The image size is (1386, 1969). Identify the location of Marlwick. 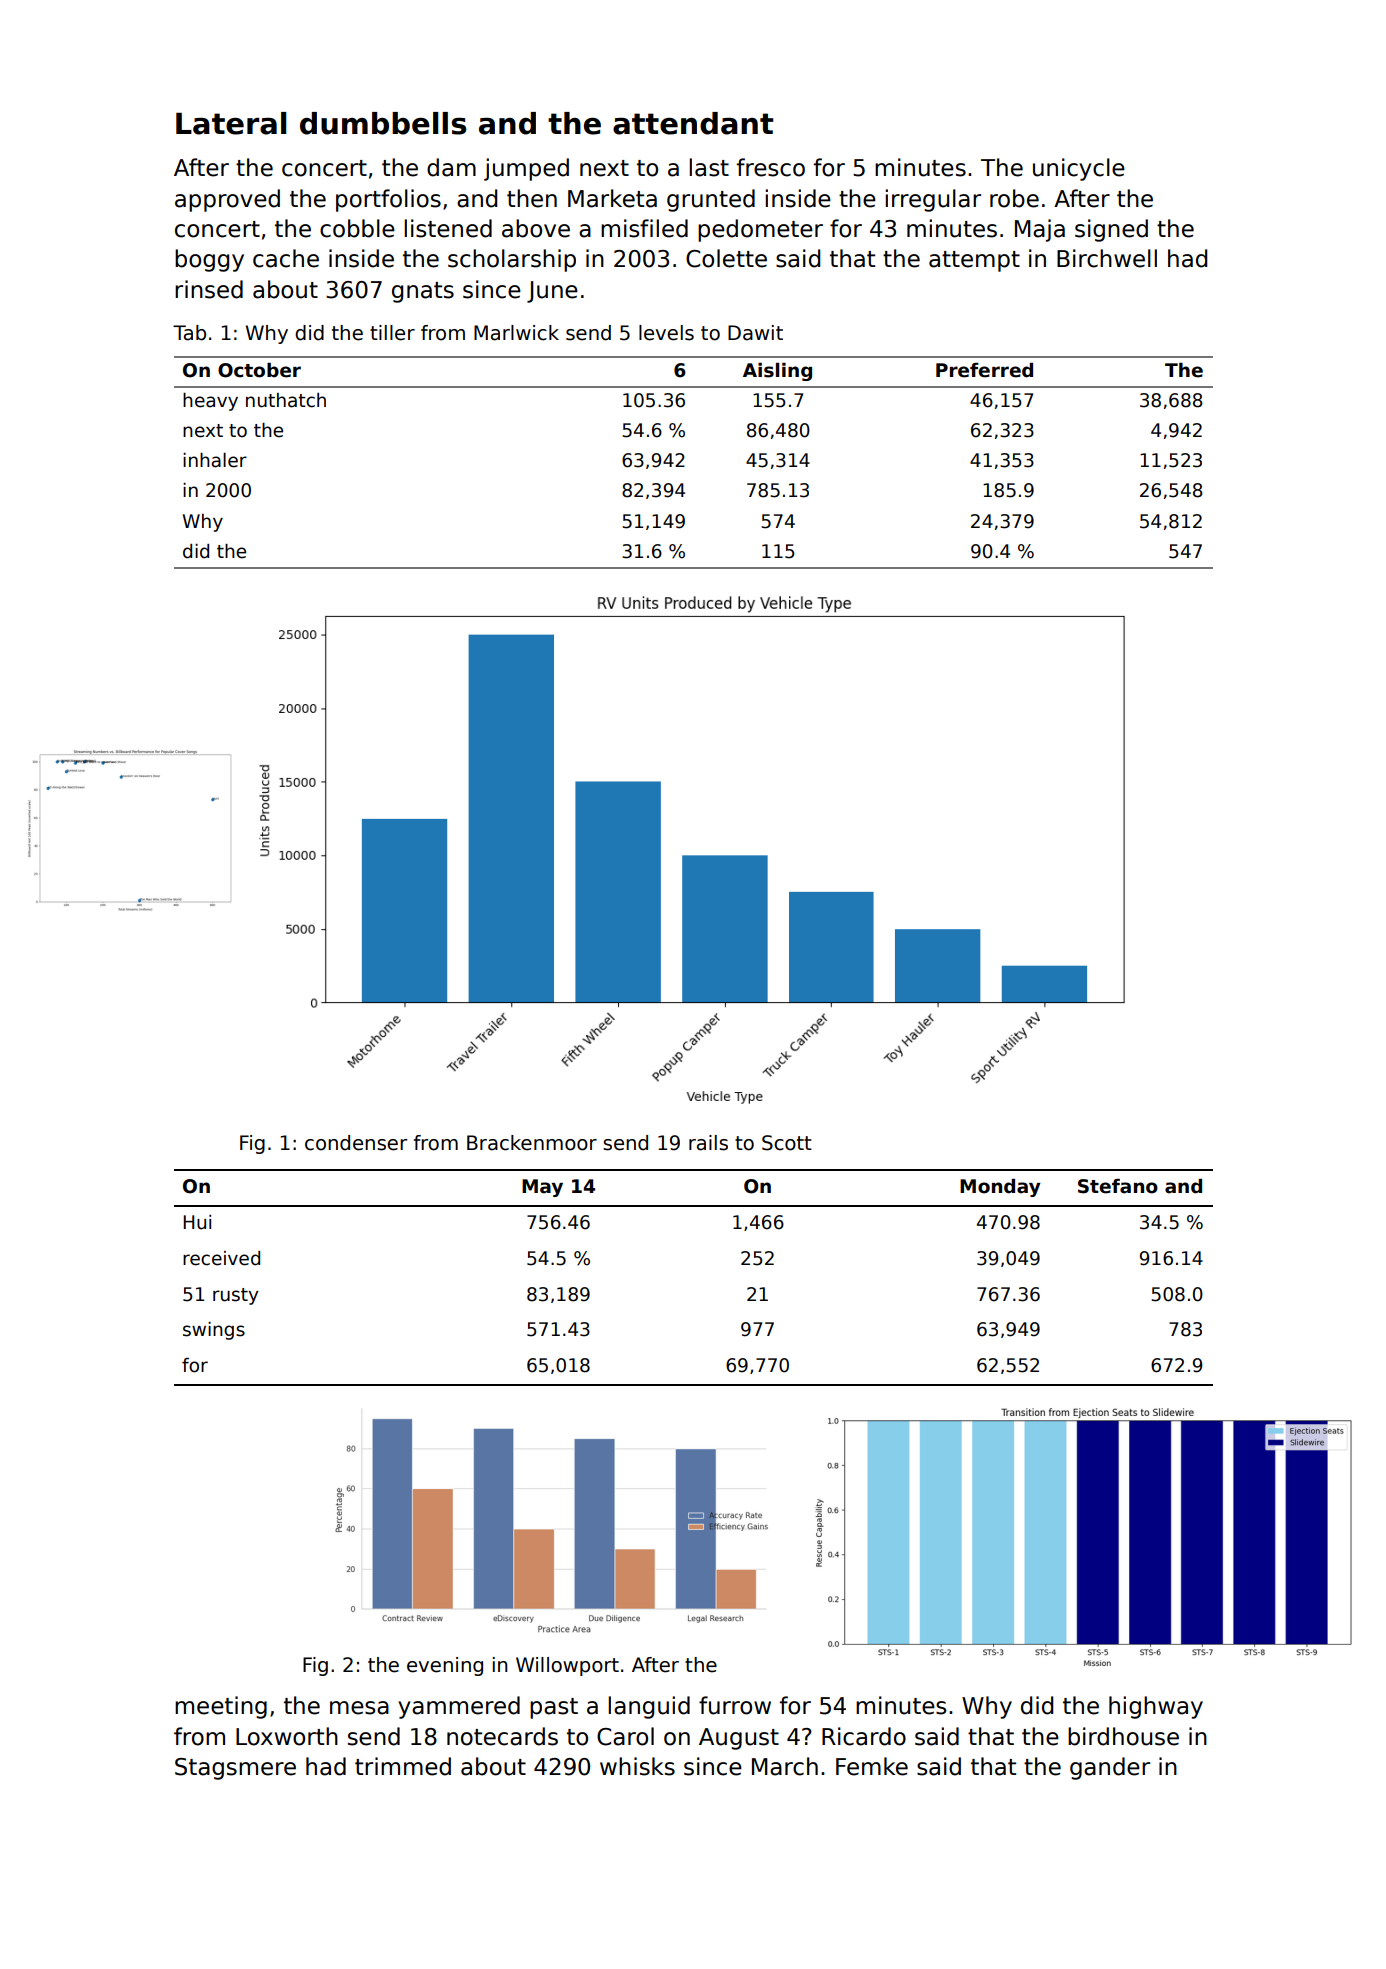
(516, 333).
